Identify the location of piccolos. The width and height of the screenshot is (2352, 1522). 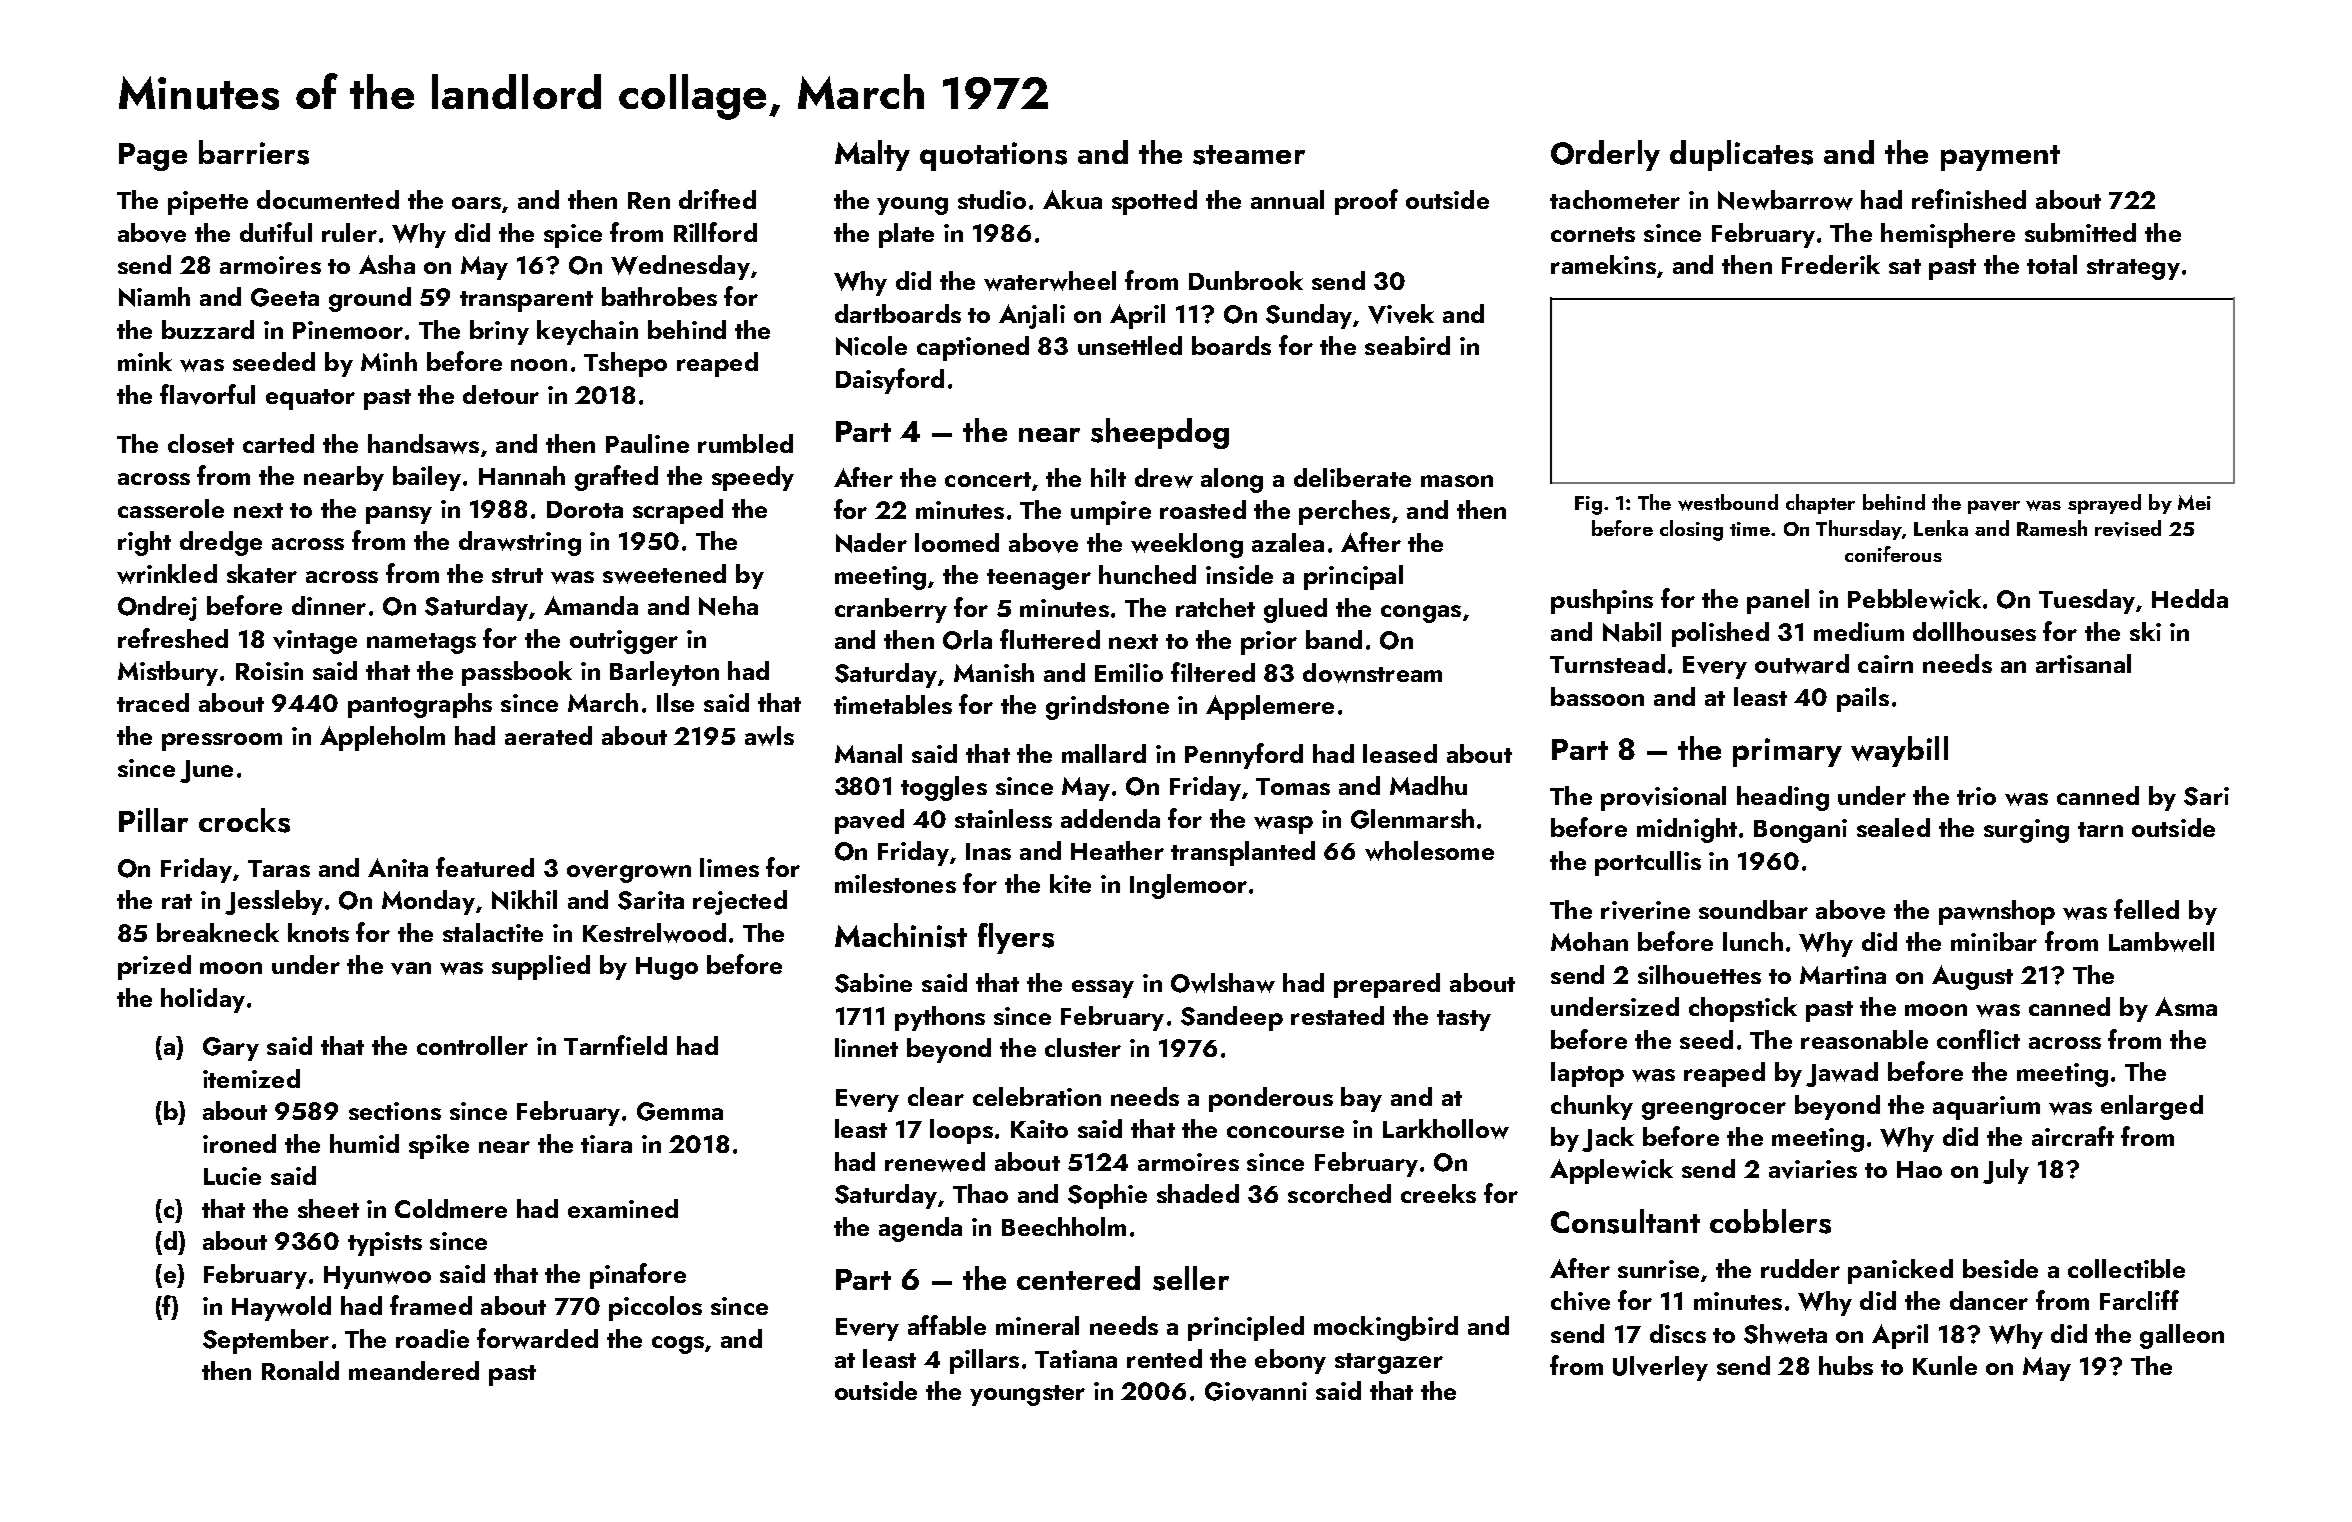
(655, 1308).
